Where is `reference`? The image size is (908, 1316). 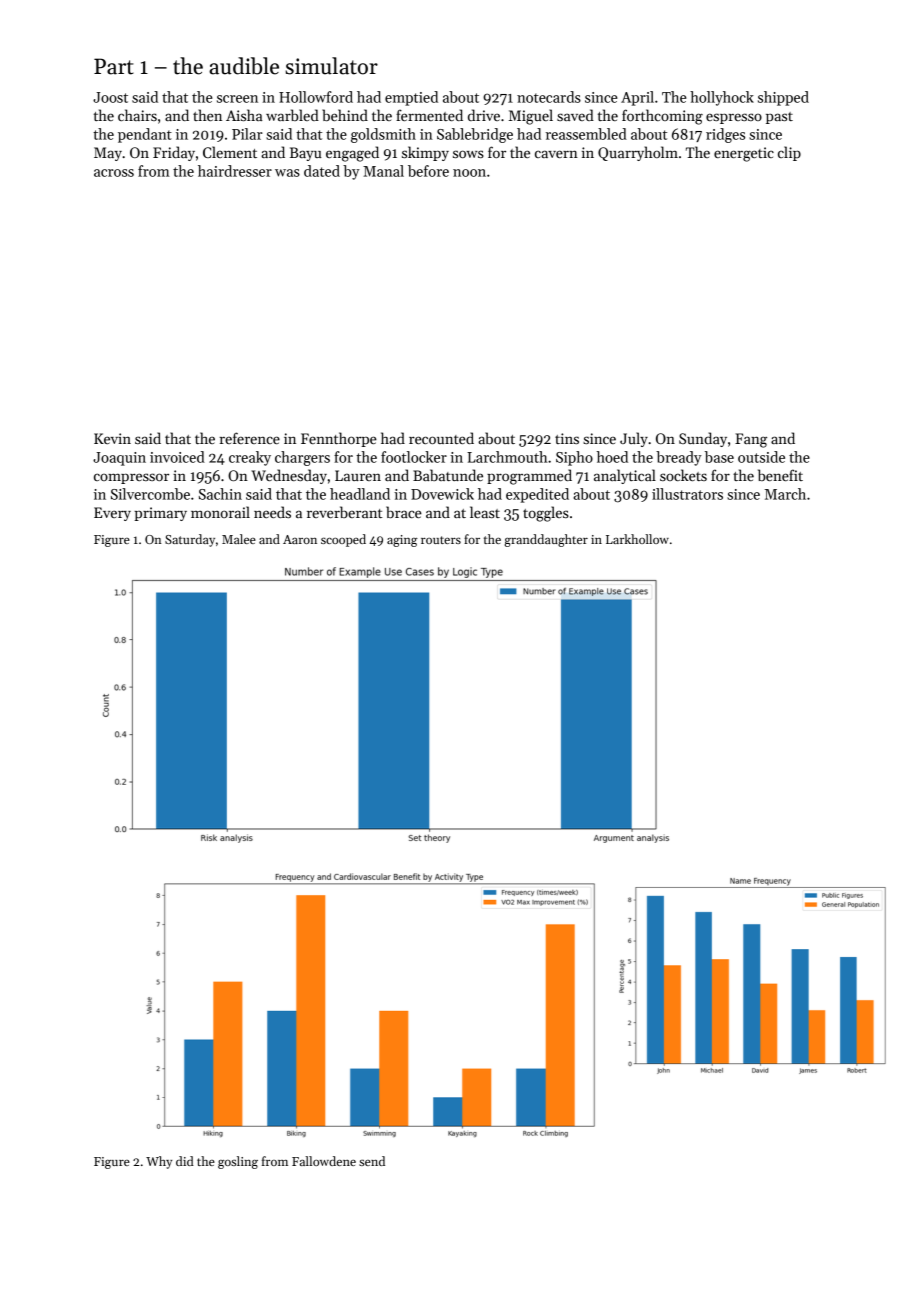 reference is located at coordinates (249, 438).
